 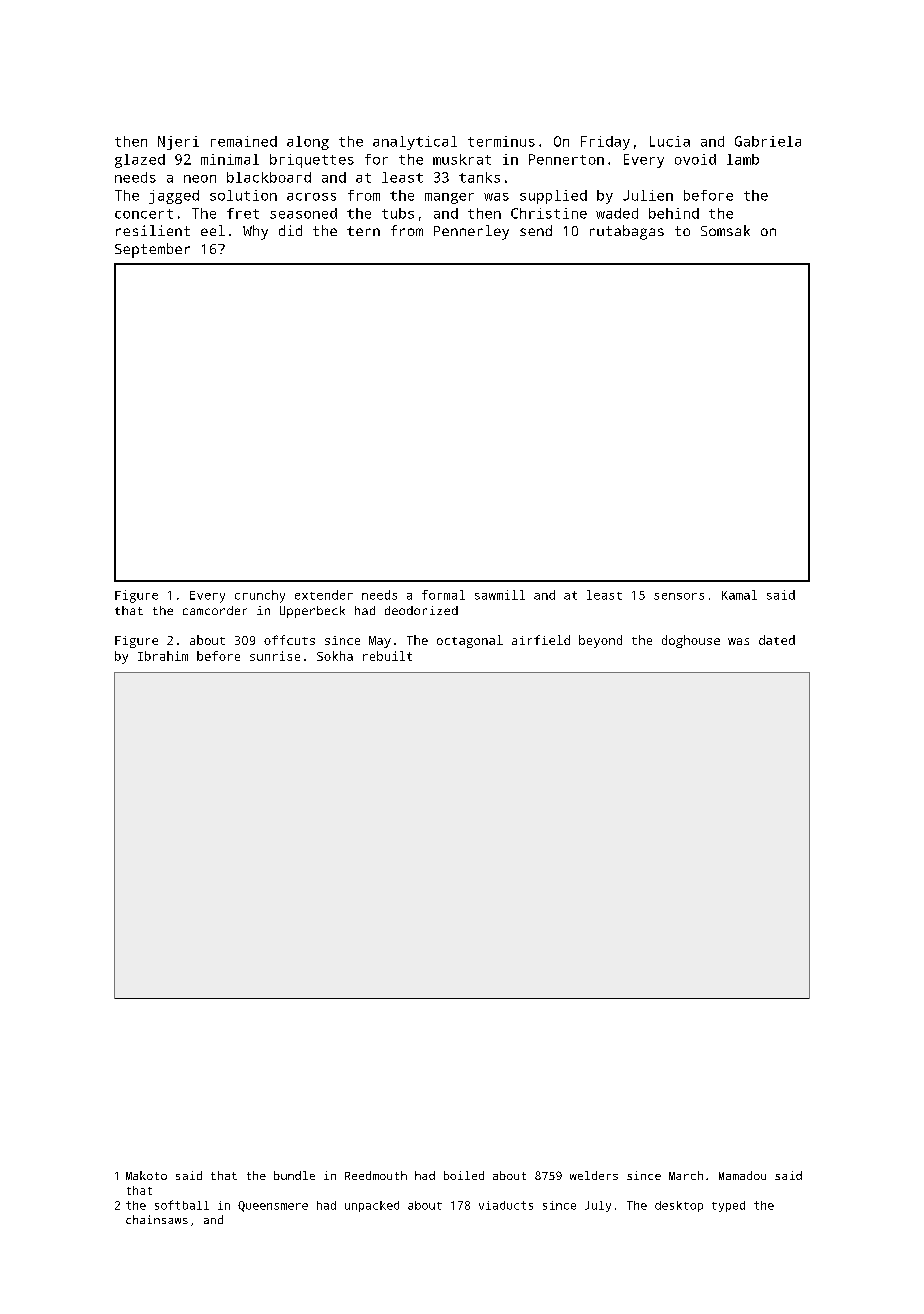 What do you see at coordinates (600, 641) in the screenshot?
I see `beyond` at bounding box center [600, 641].
